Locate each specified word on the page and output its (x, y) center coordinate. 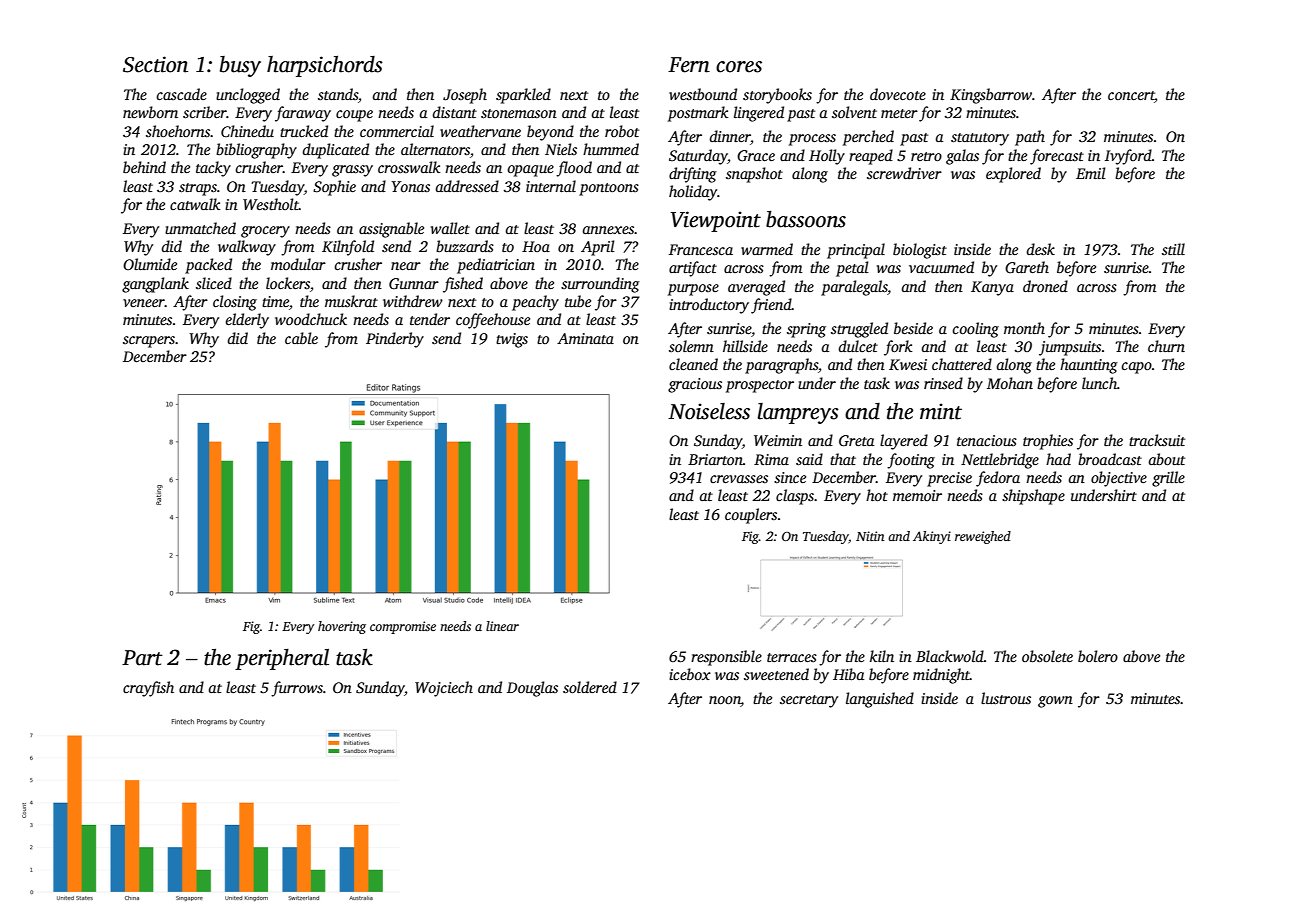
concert (1131, 97)
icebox (690, 674)
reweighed (983, 537)
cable (301, 338)
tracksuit (1157, 440)
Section (155, 64)
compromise (403, 627)
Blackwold (950, 656)
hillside (745, 346)
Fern (689, 65)
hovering (342, 627)
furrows (297, 689)
